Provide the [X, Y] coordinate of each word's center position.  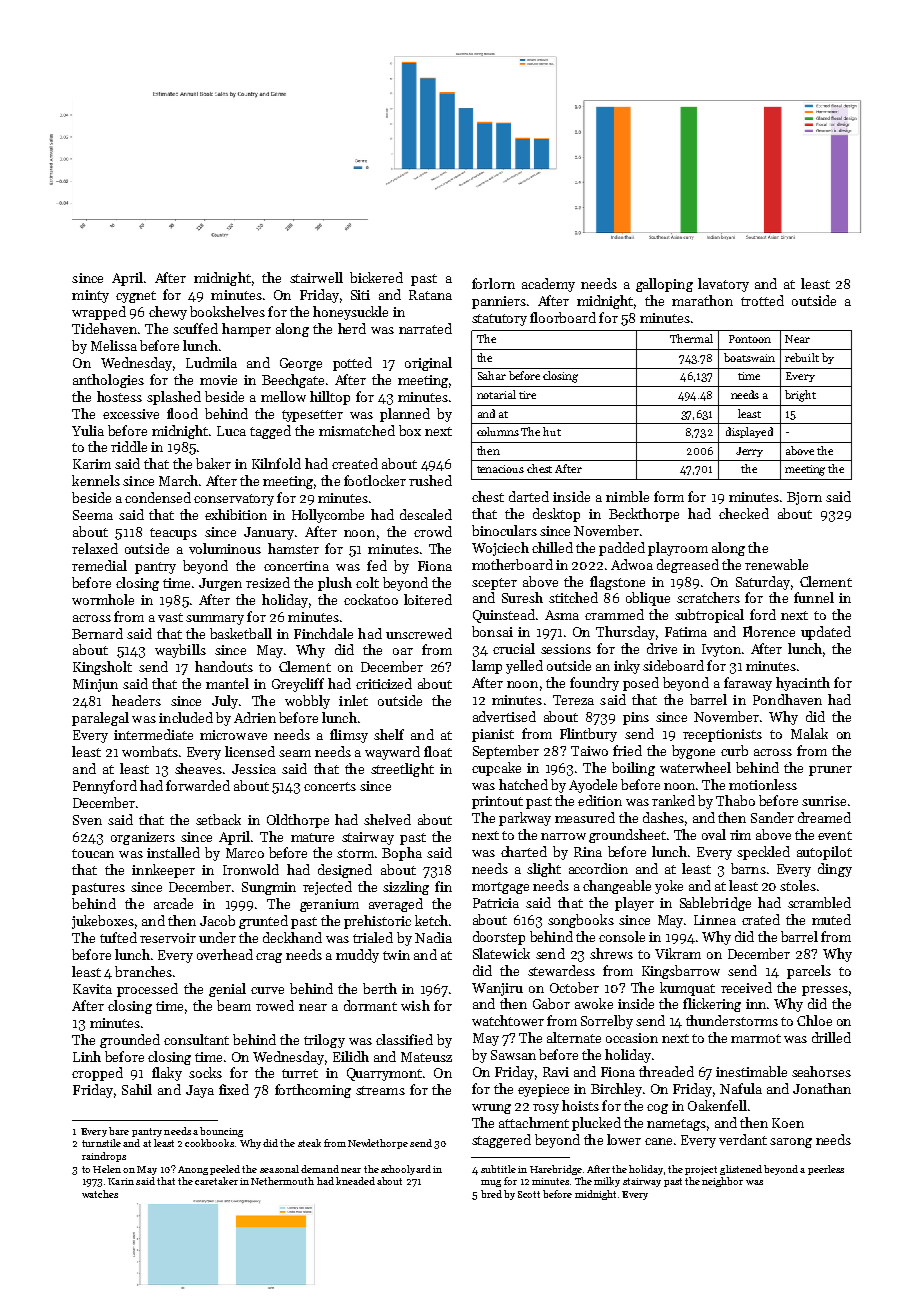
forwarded [198, 785]
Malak [809, 733]
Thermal [691, 338]
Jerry [749, 452]
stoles [798, 885]
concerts [330, 786]
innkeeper [163, 871]
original [428, 364]
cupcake [496, 769]
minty [90, 296]
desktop [556, 515]
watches [100, 1194]
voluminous [225, 548]
